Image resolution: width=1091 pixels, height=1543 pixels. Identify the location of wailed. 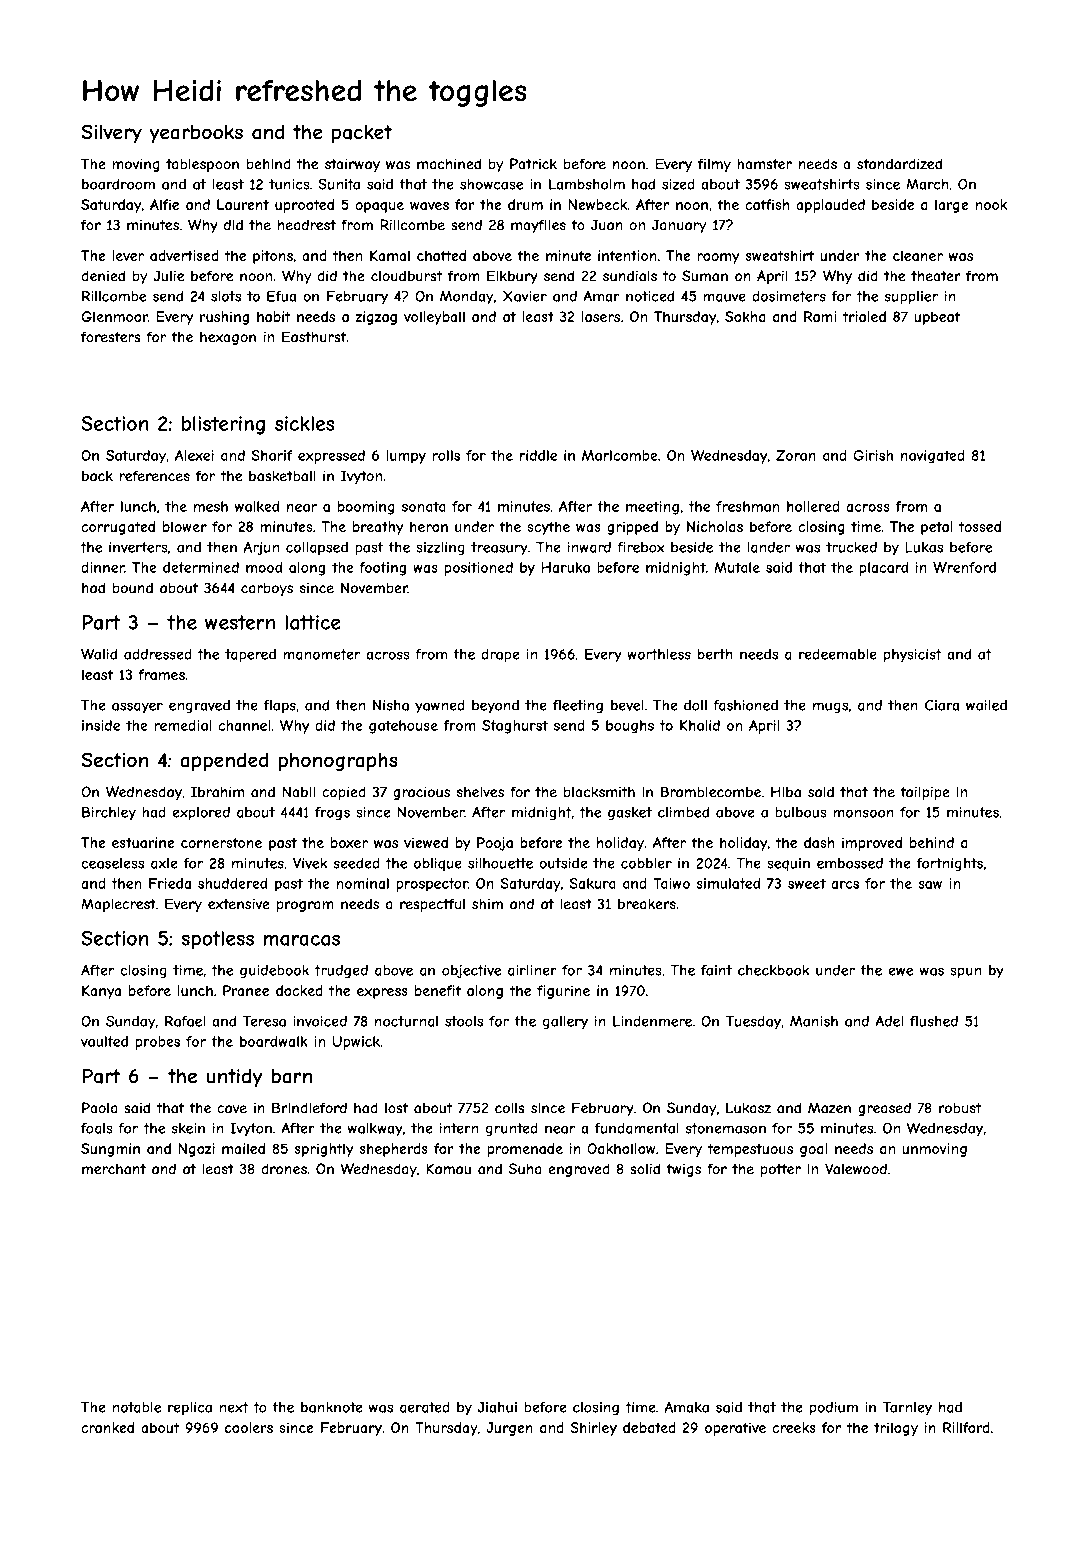
(986, 705).
